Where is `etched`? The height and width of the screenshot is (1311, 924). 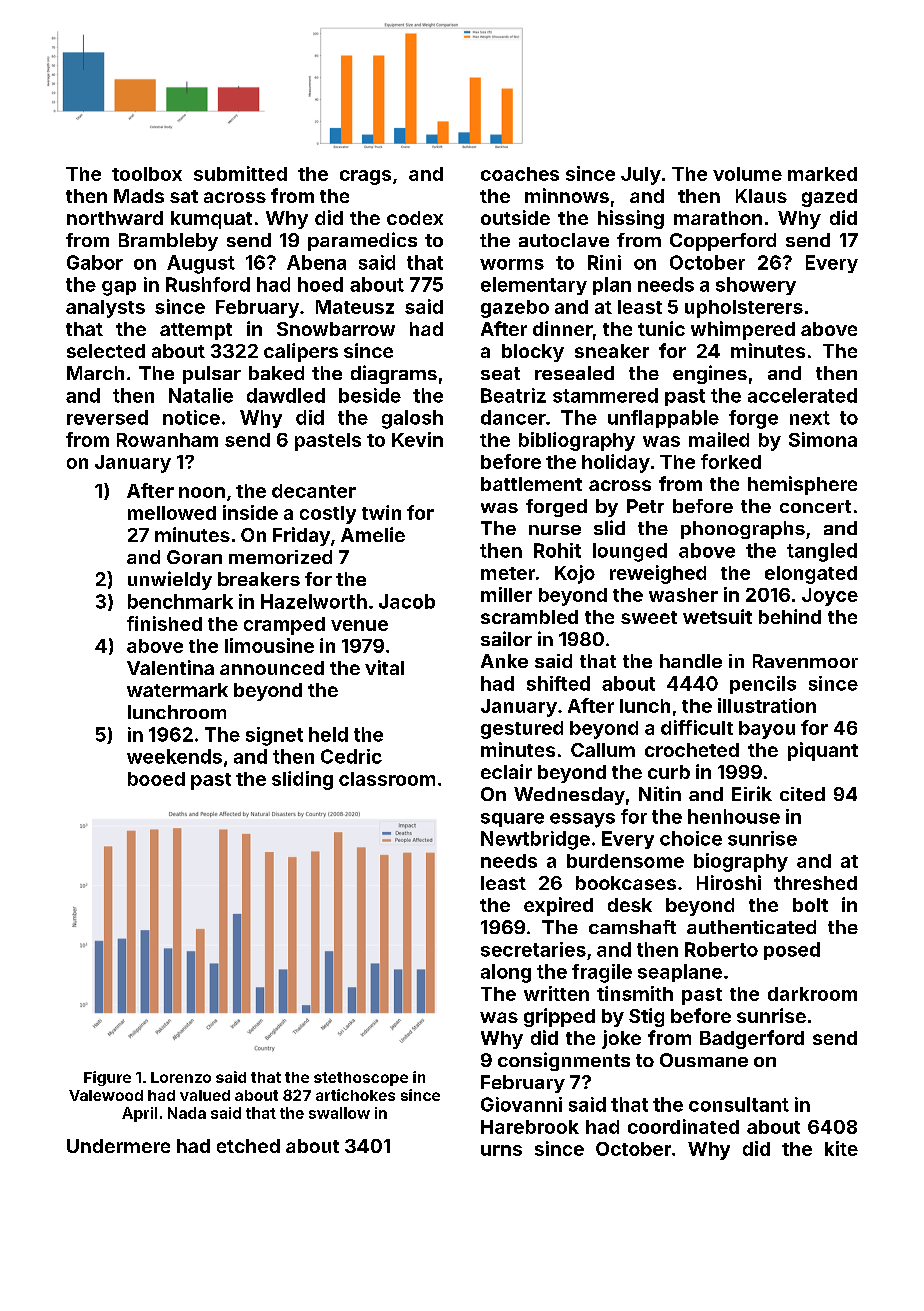
etched is located at coordinates (248, 1146).
